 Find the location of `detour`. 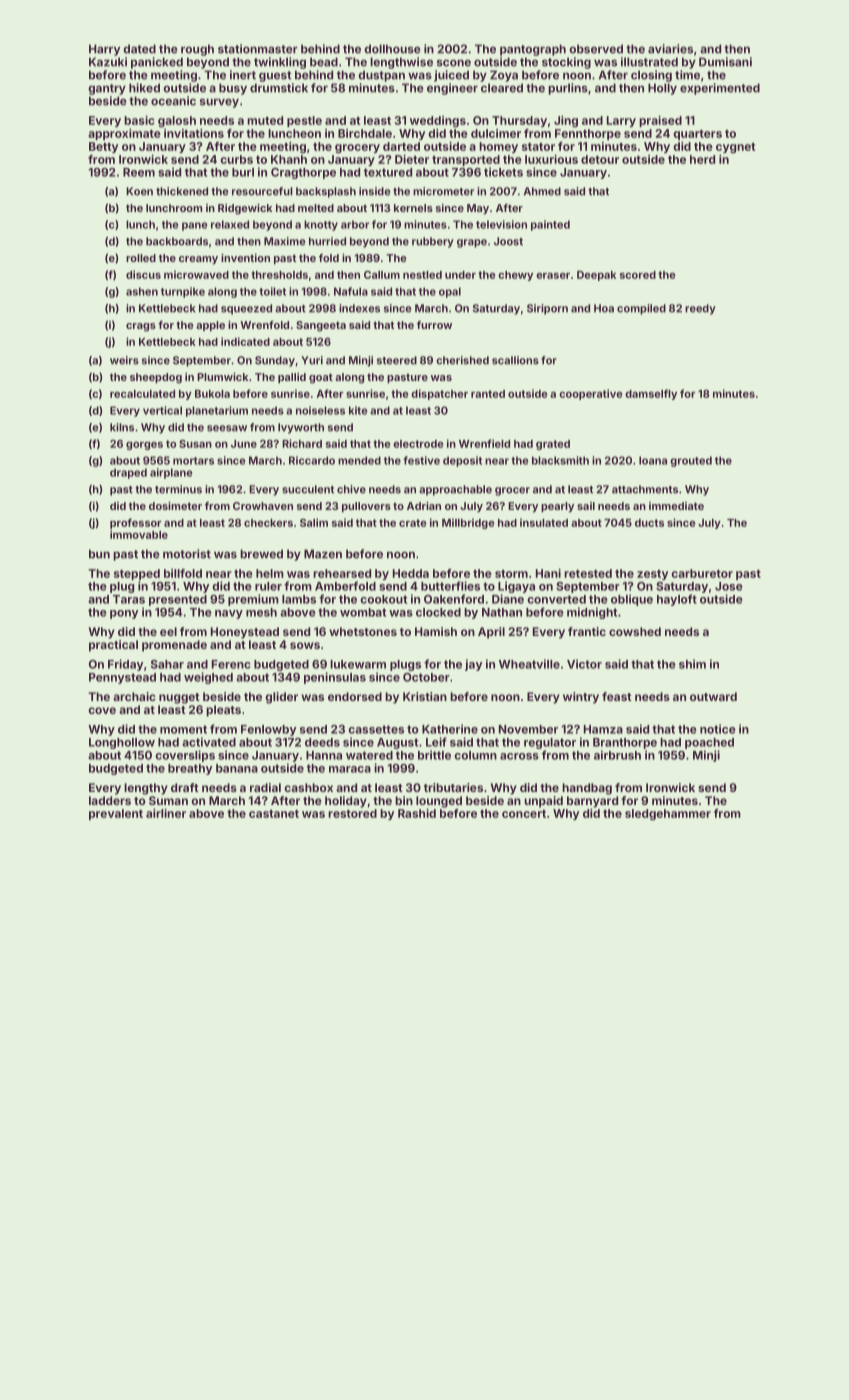

detour is located at coordinates (600, 159).
